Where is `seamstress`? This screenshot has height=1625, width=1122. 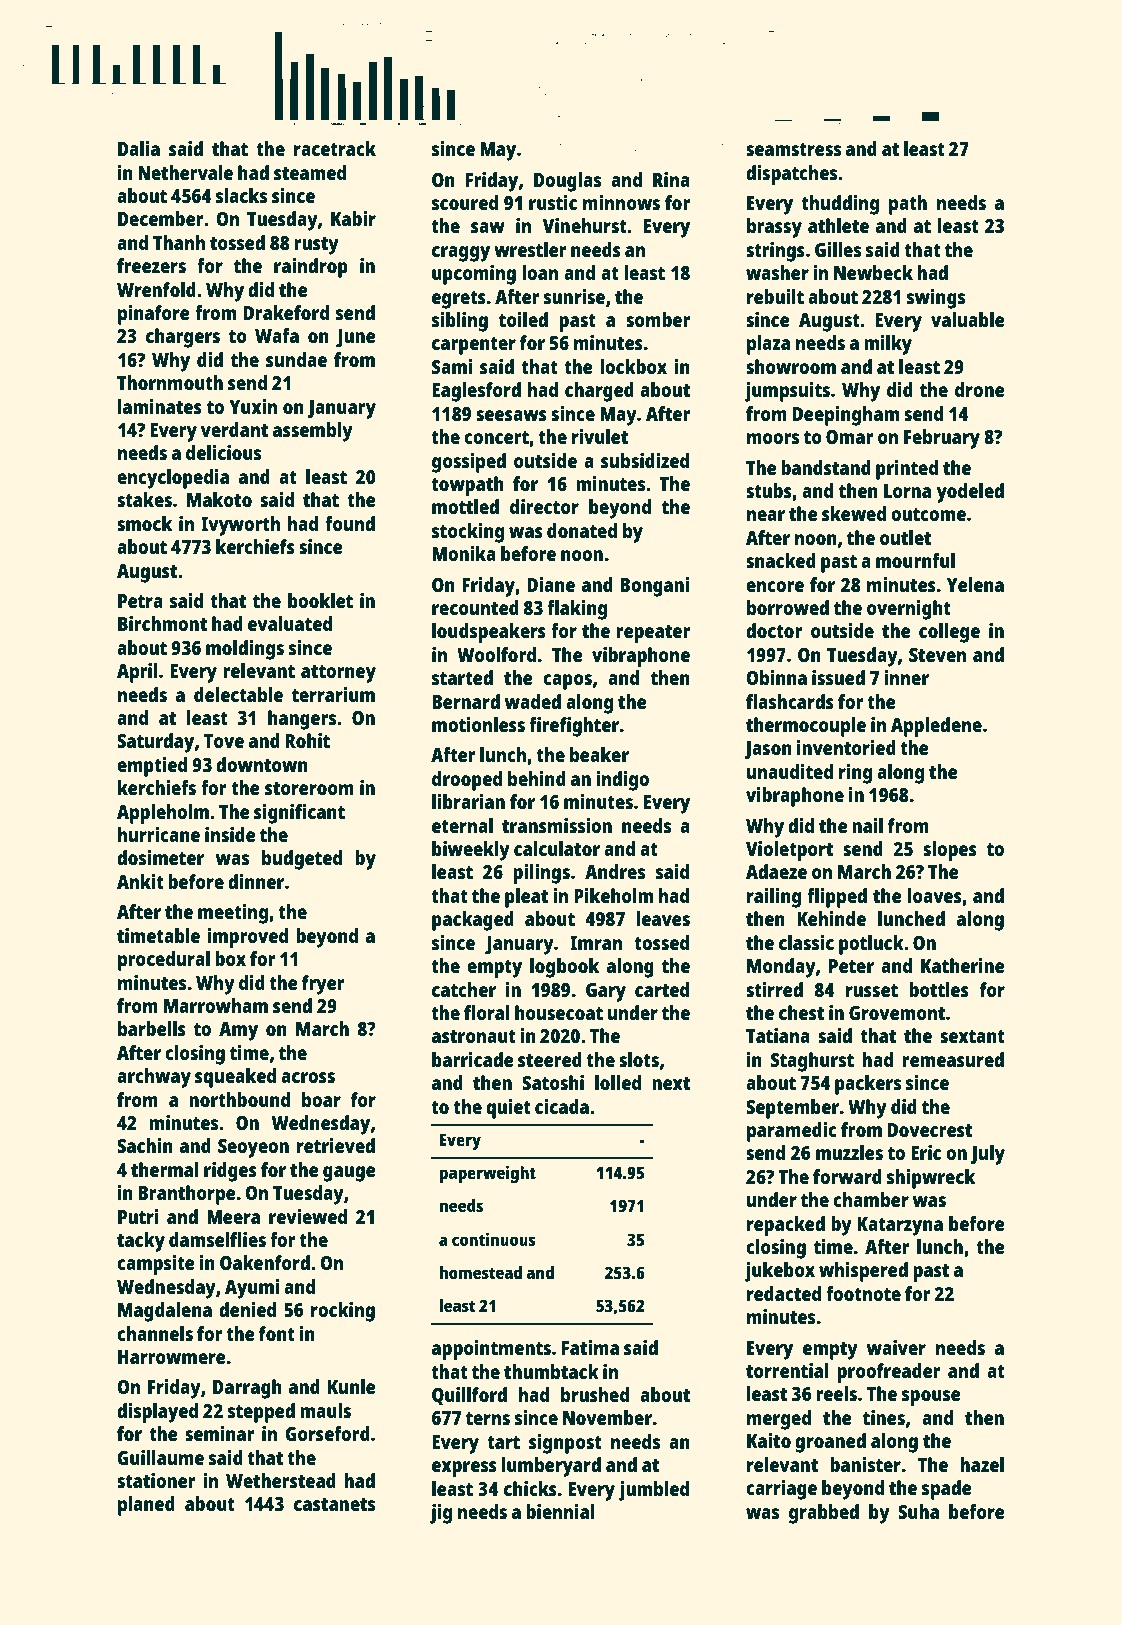 seamstress is located at coordinates (793, 149).
